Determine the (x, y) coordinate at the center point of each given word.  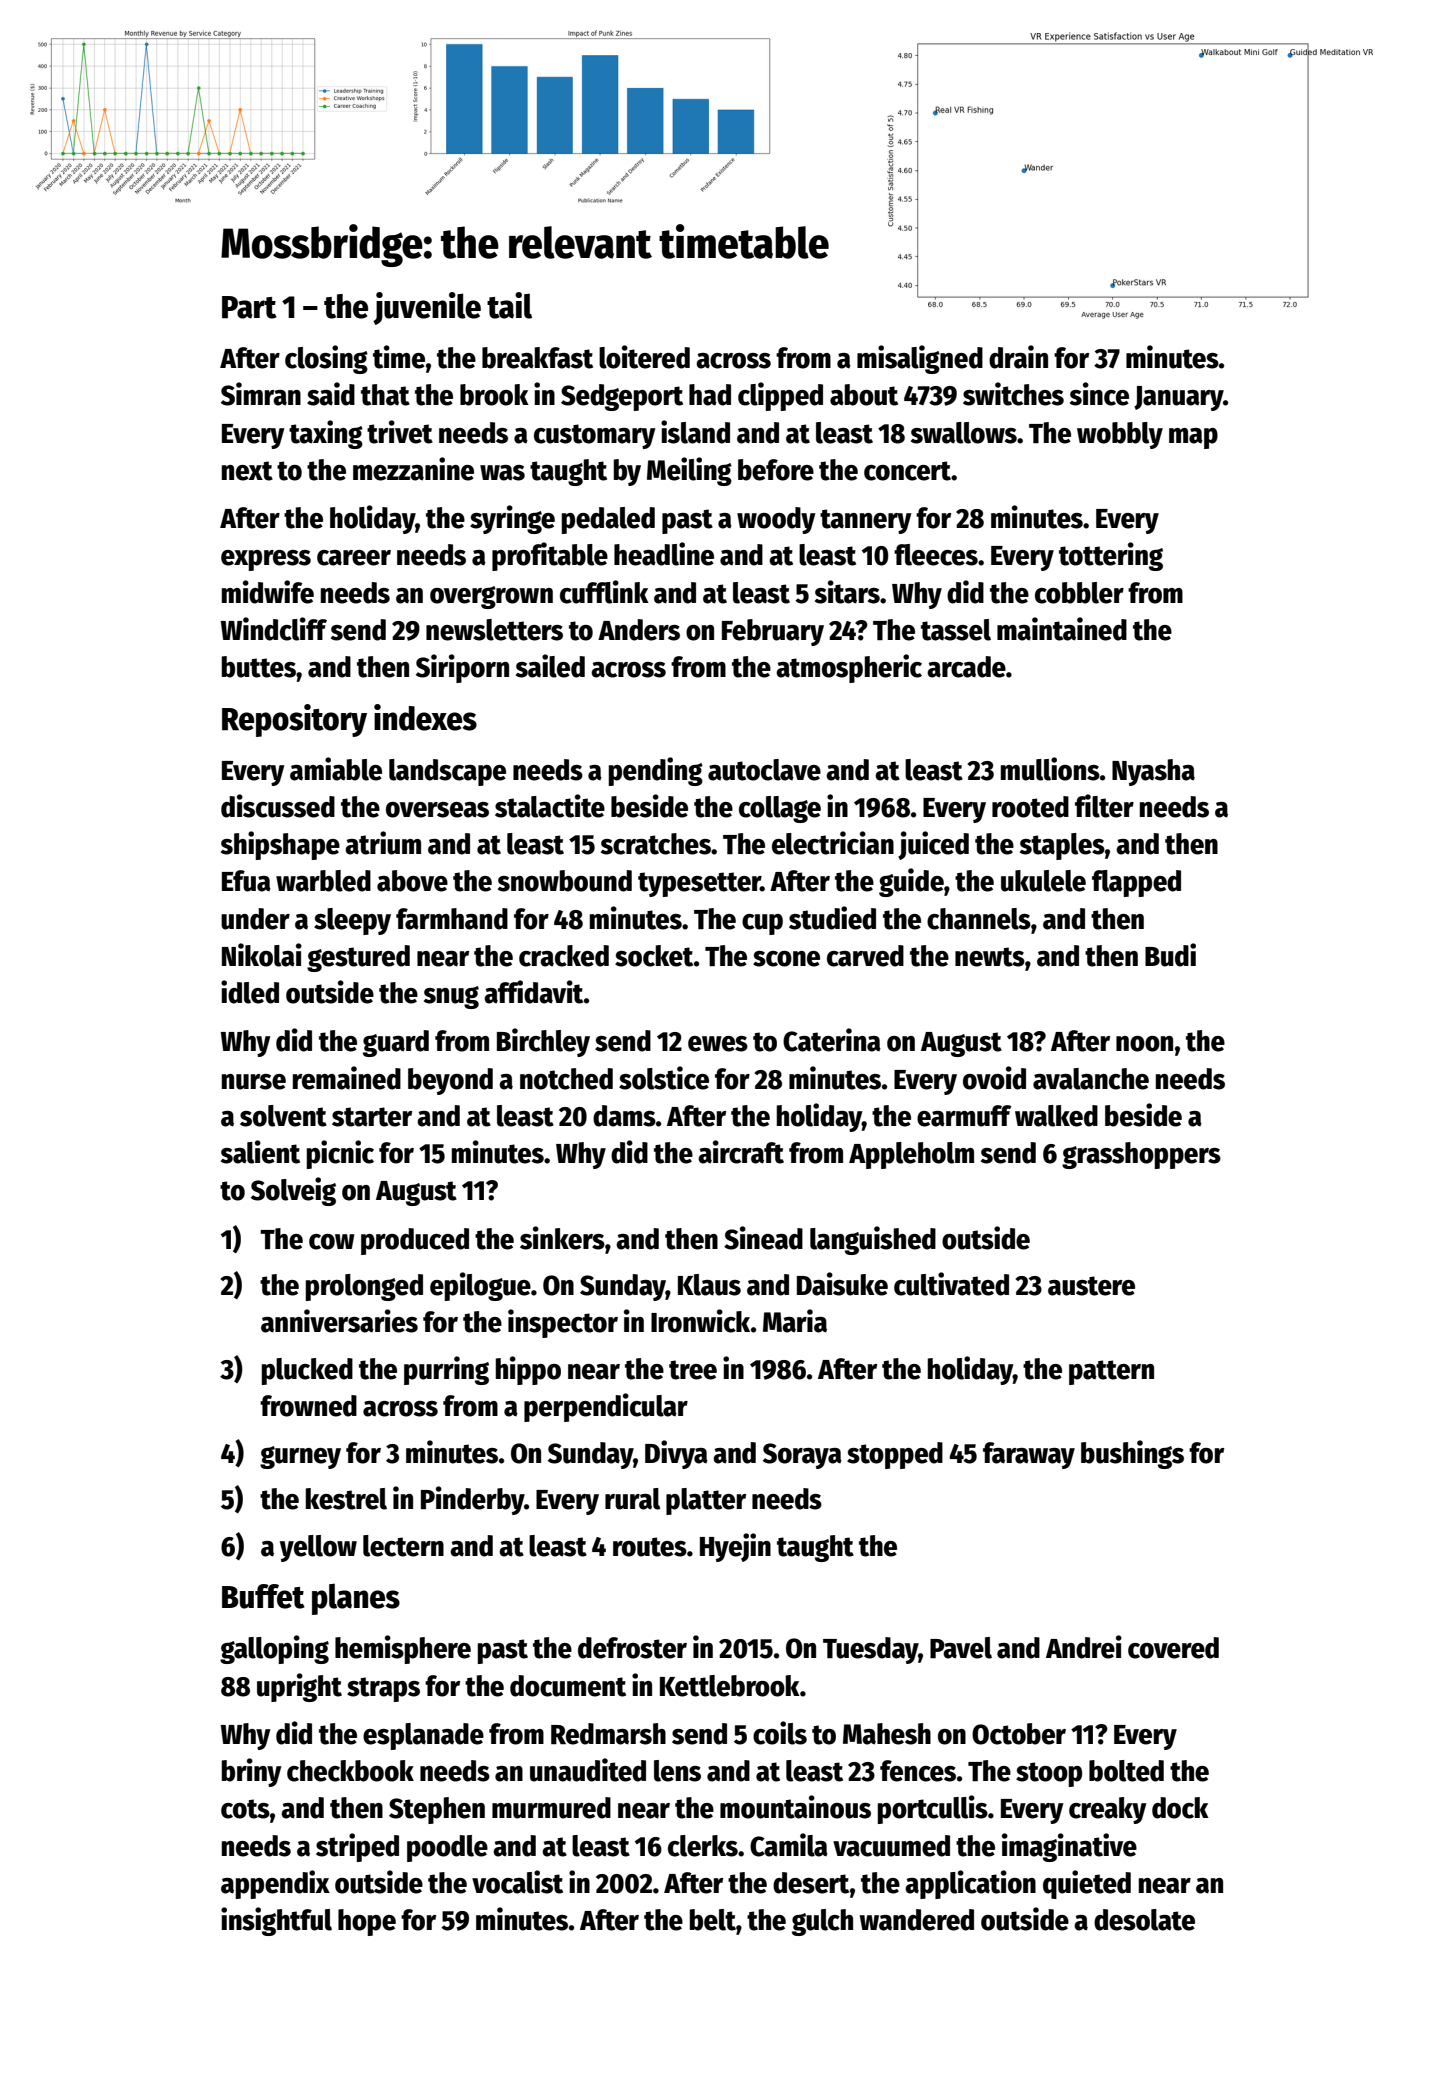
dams (624, 1116)
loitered (644, 357)
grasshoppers (1141, 1155)
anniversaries (339, 1321)
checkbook (350, 1771)
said (331, 394)
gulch (822, 1922)
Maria (795, 1321)
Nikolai (262, 955)
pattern (1111, 1372)
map (1193, 438)
